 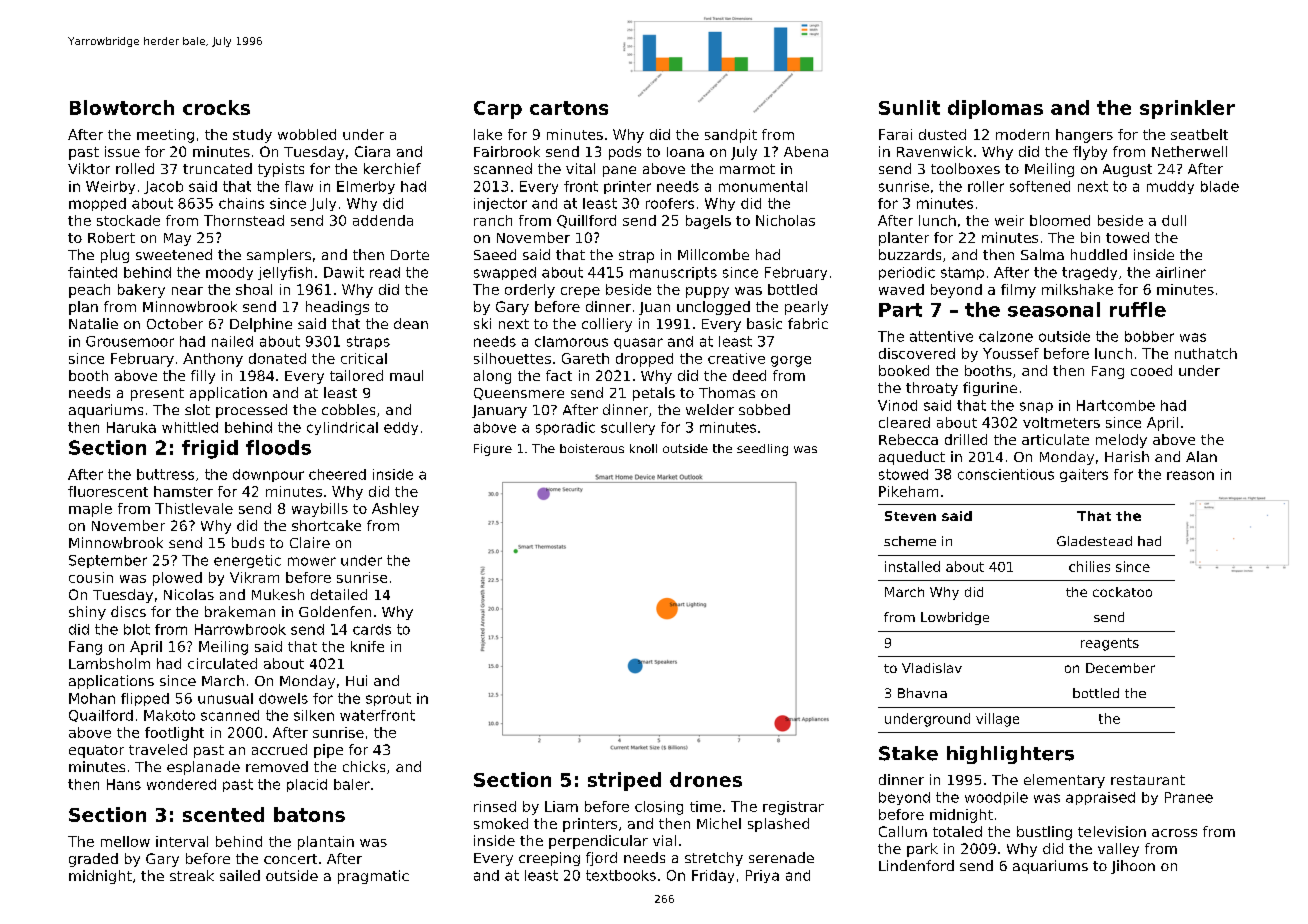 I want to click on buttress, so click(x=165, y=474).
